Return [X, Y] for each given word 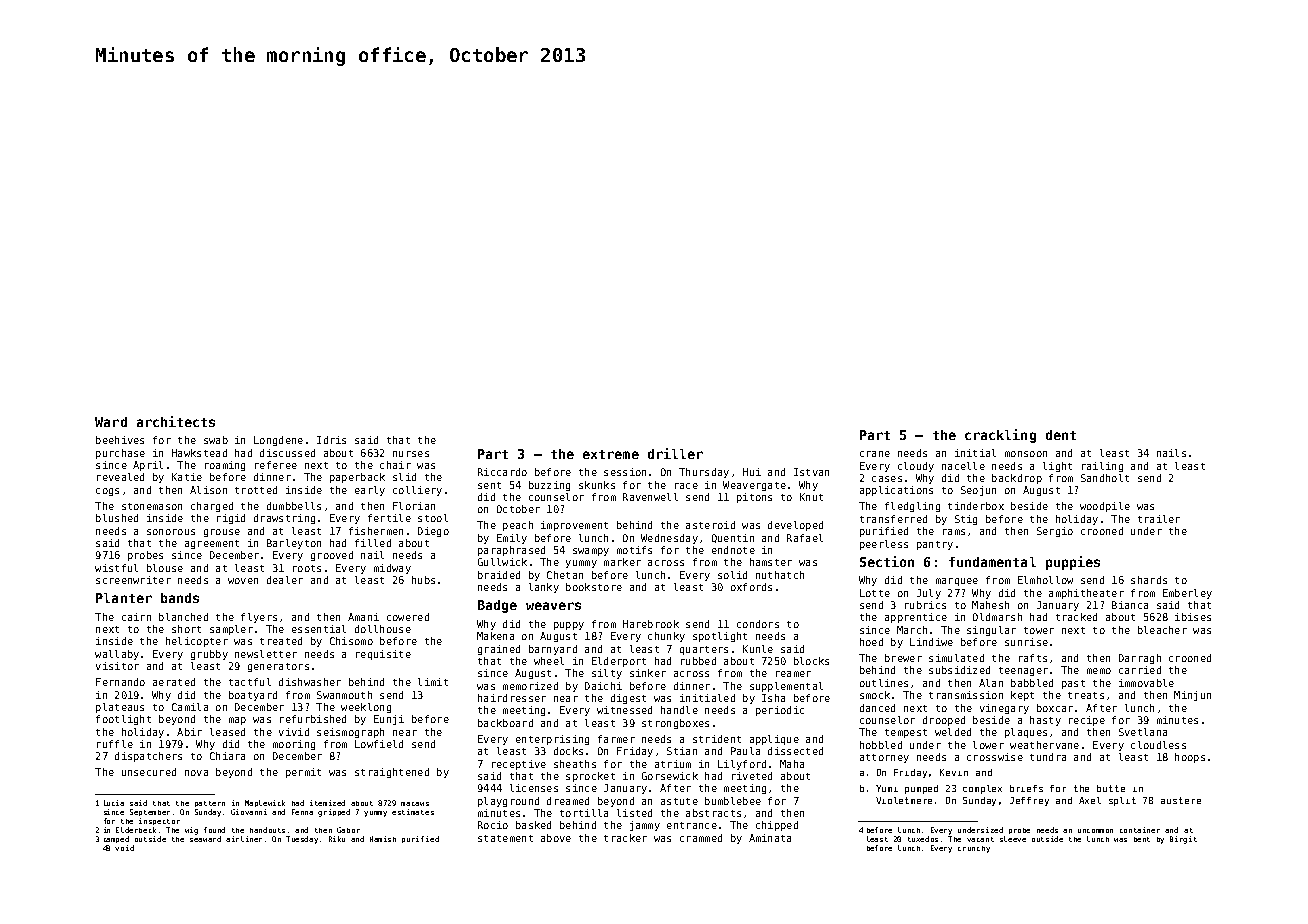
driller [675, 453]
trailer [1159, 519]
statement [505, 838]
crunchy [974, 849]
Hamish [383, 839]
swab [216, 440]
